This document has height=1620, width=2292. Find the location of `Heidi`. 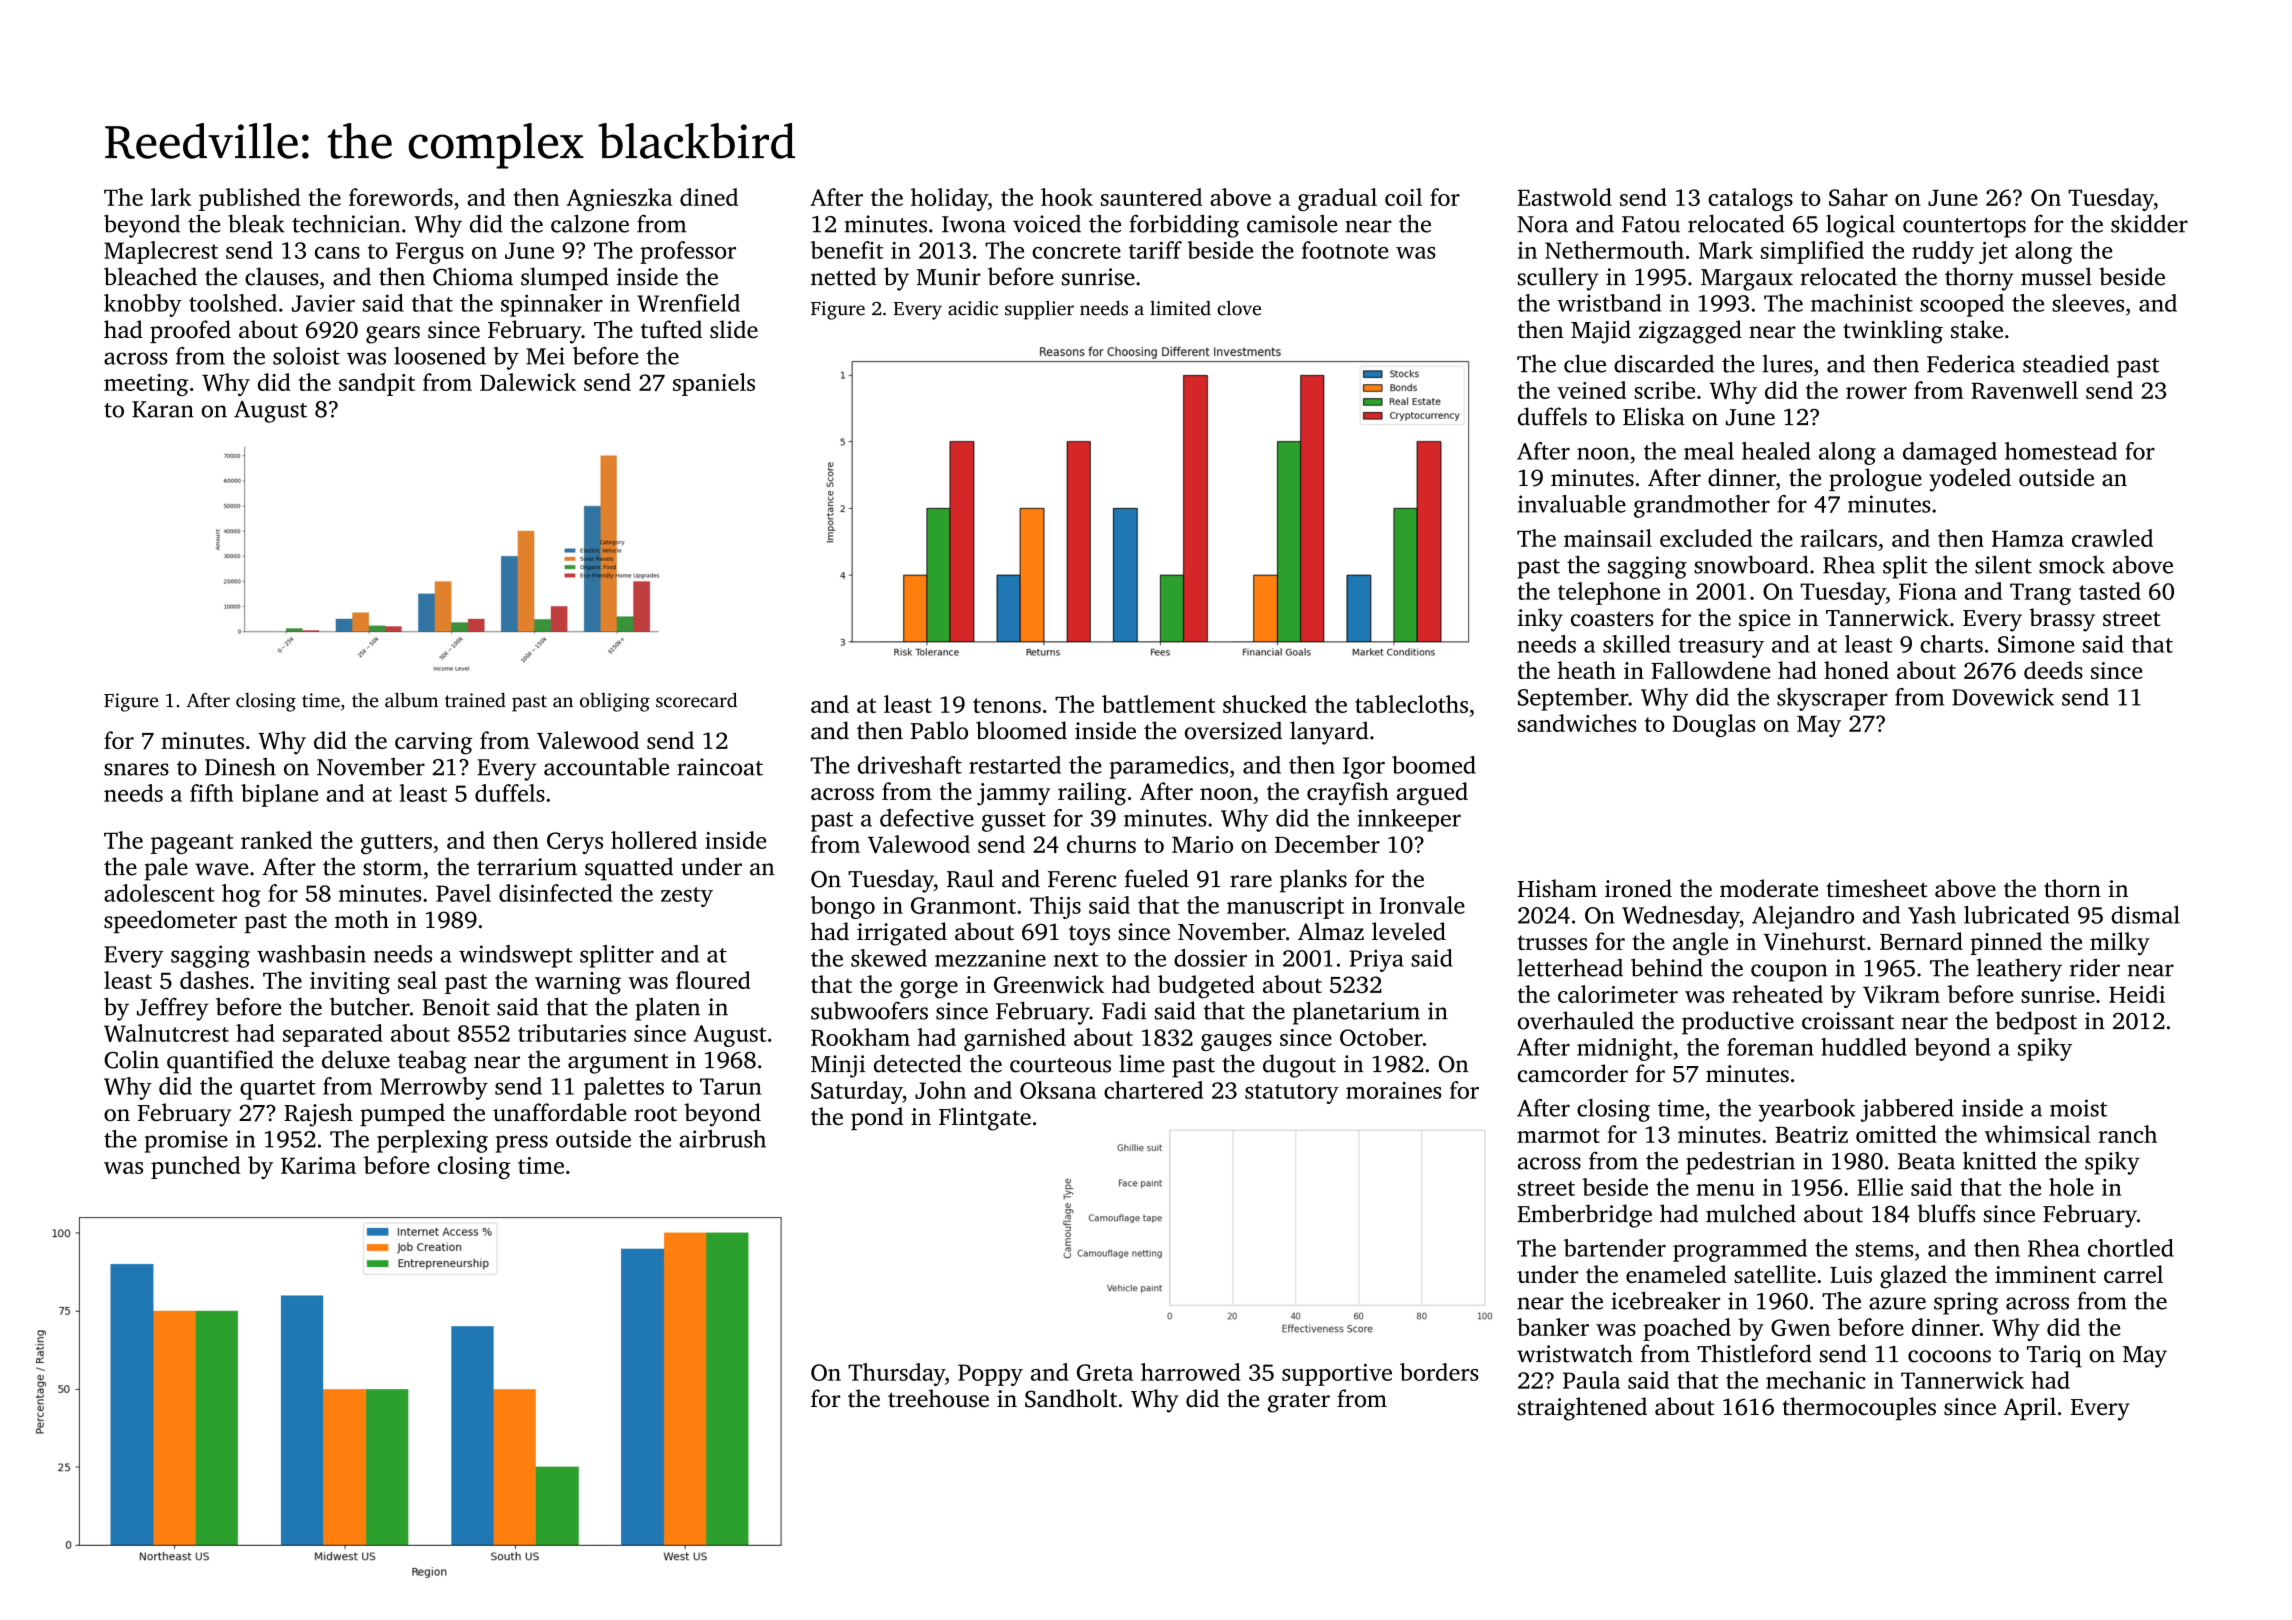

Heidi is located at coordinates (2137, 994).
